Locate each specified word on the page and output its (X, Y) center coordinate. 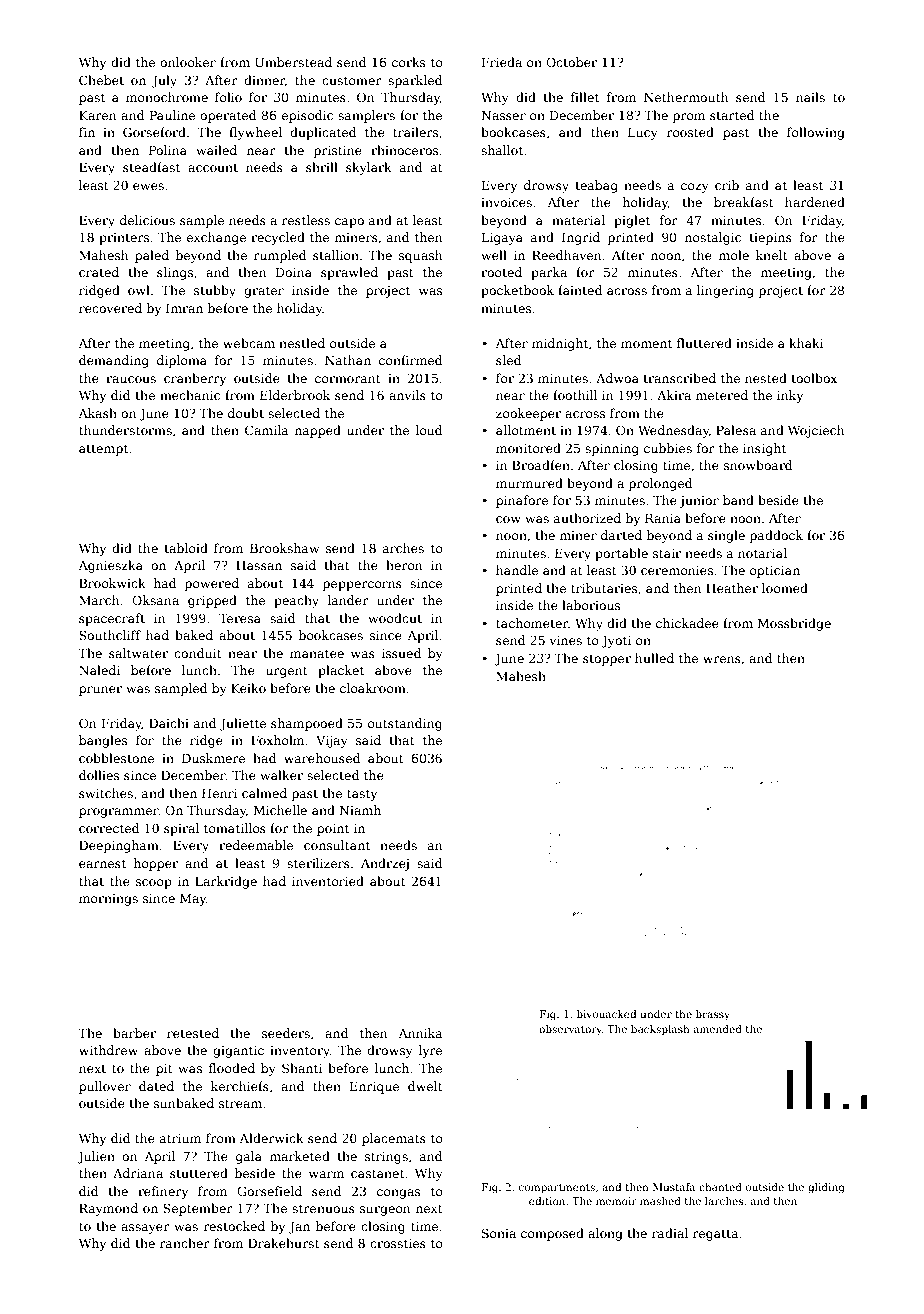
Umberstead (293, 62)
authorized (587, 518)
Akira (674, 395)
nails (810, 97)
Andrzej (385, 864)
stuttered (199, 1173)
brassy (713, 1015)
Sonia (499, 1233)
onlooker (188, 62)
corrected (109, 828)
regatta (716, 1235)
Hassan (259, 565)
